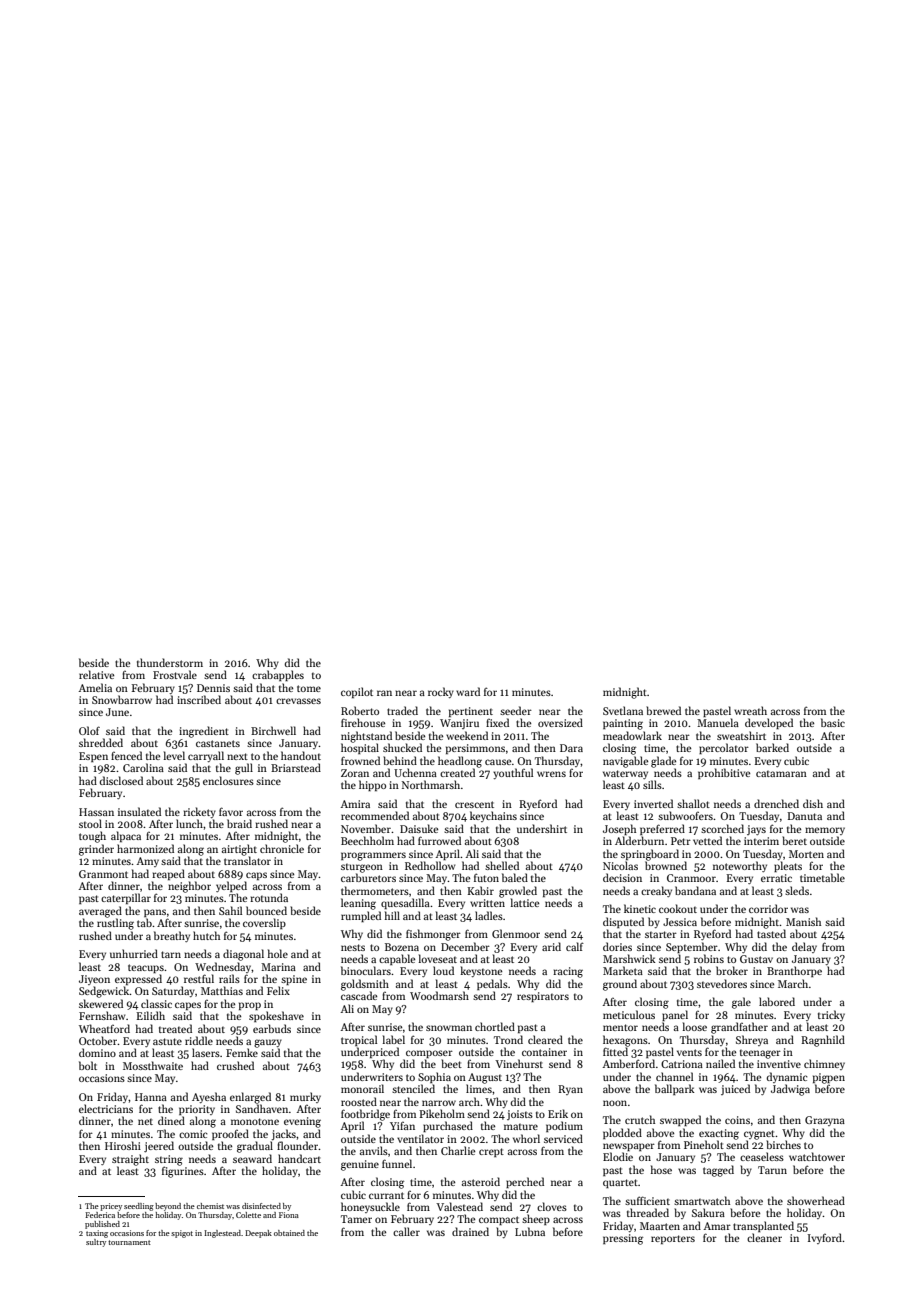 This document has height=1308, width=924. I want to click on genuine, so click(360, 1165).
